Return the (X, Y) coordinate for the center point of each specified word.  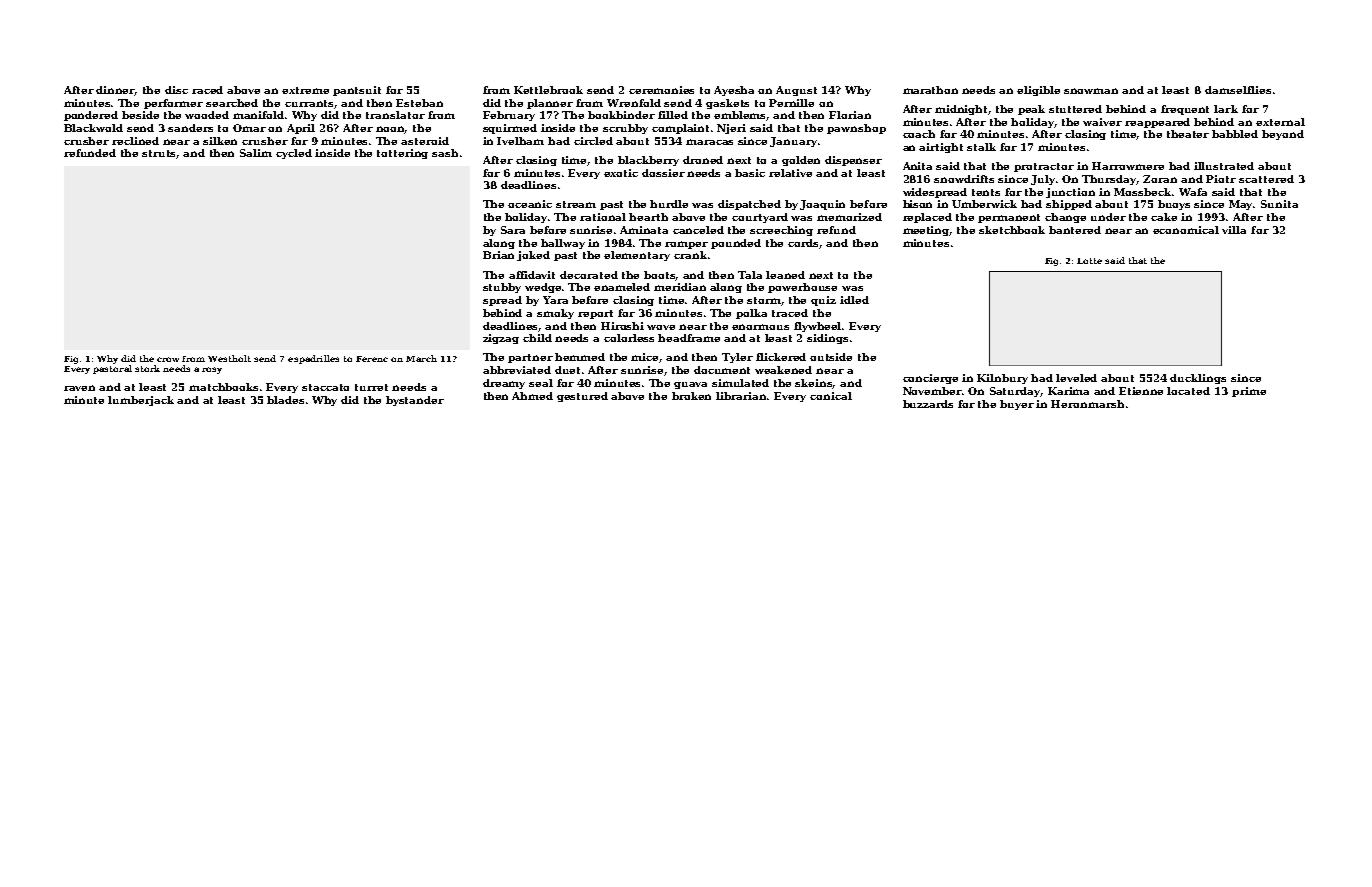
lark (1226, 109)
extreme (305, 90)
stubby (502, 288)
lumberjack (141, 401)
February (509, 116)
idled (854, 300)
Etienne (1141, 391)
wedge (543, 288)
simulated (740, 383)
